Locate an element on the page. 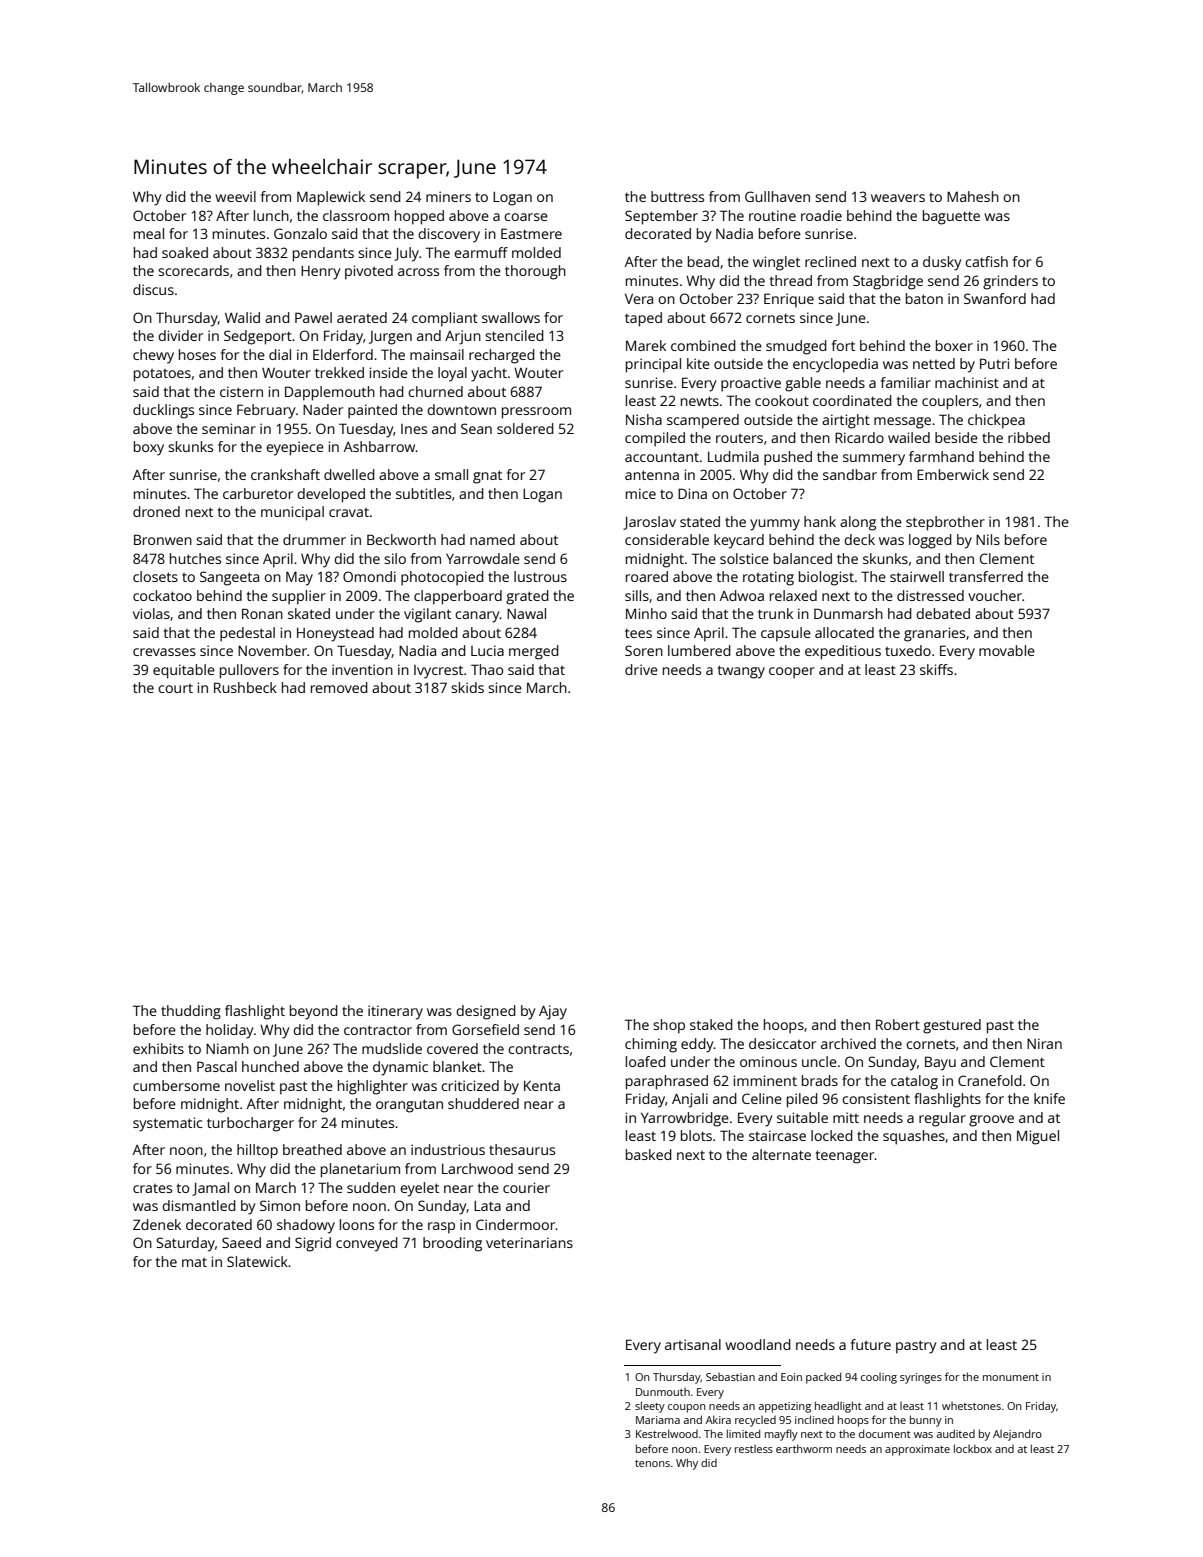  chickpea is located at coordinates (996, 421).
